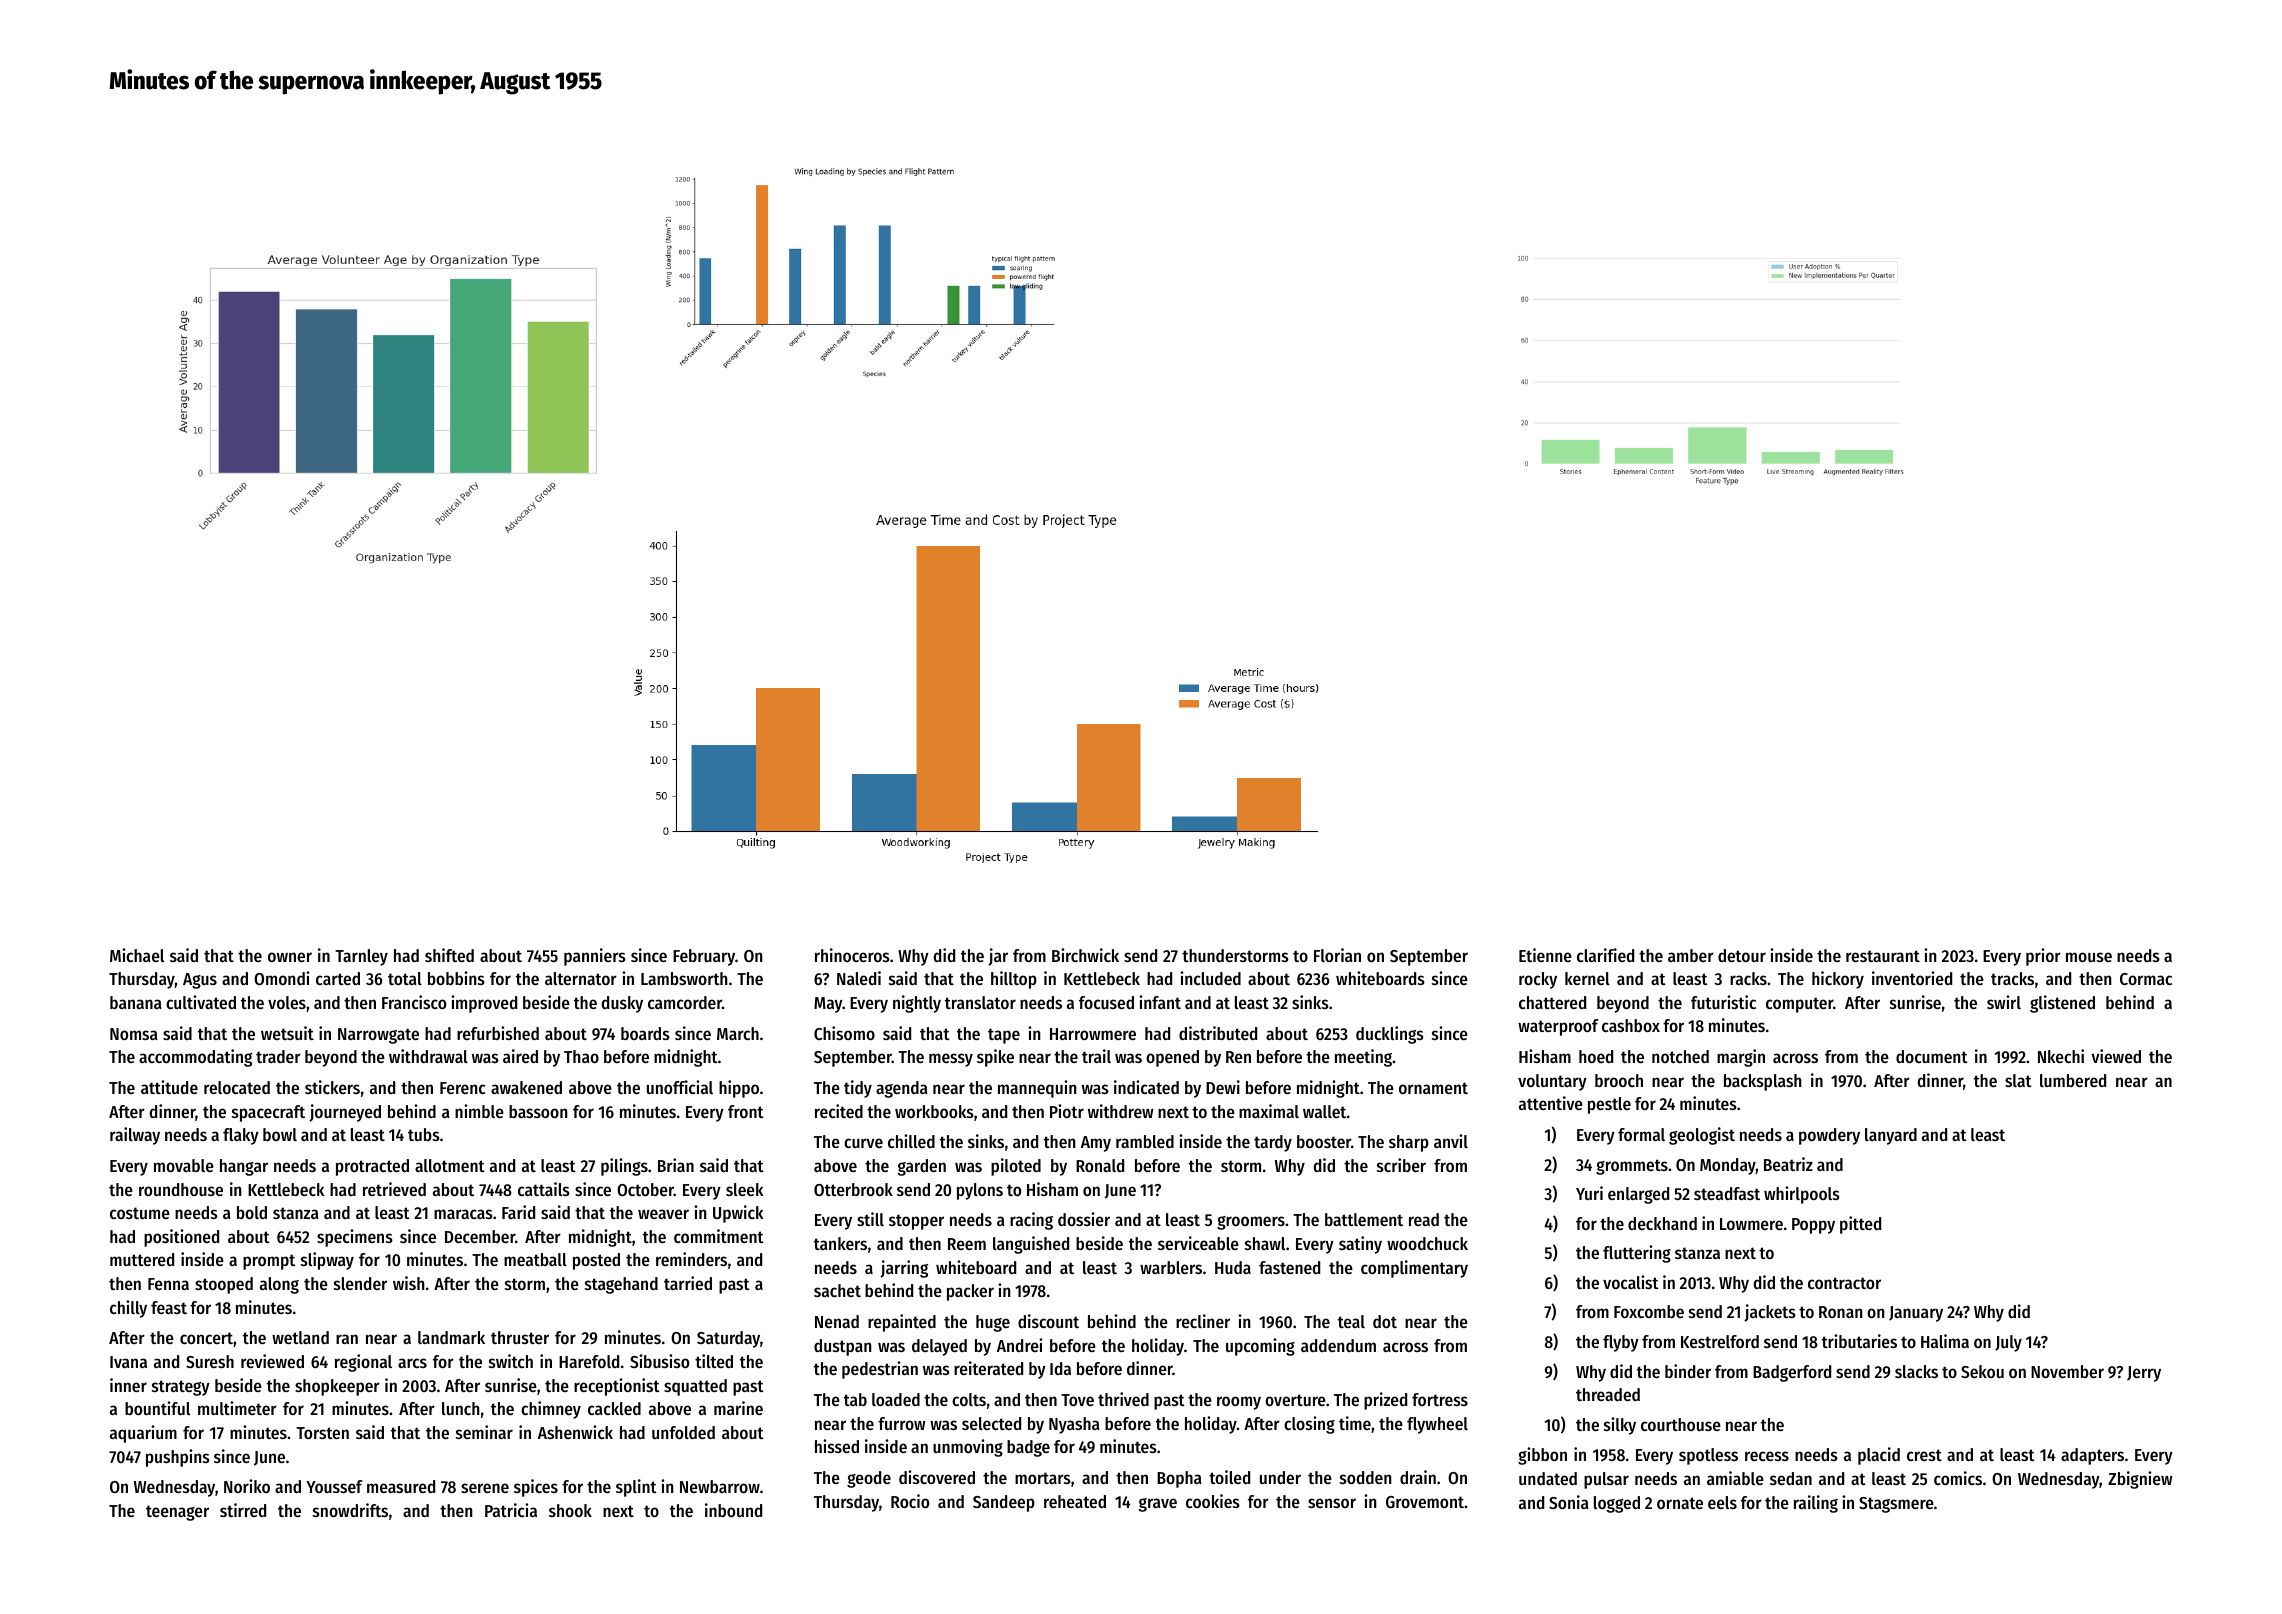 The width and height of the image is (2282, 1614). What do you see at coordinates (337, 1387) in the image?
I see `shopkeeper` at bounding box center [337, 1387].
